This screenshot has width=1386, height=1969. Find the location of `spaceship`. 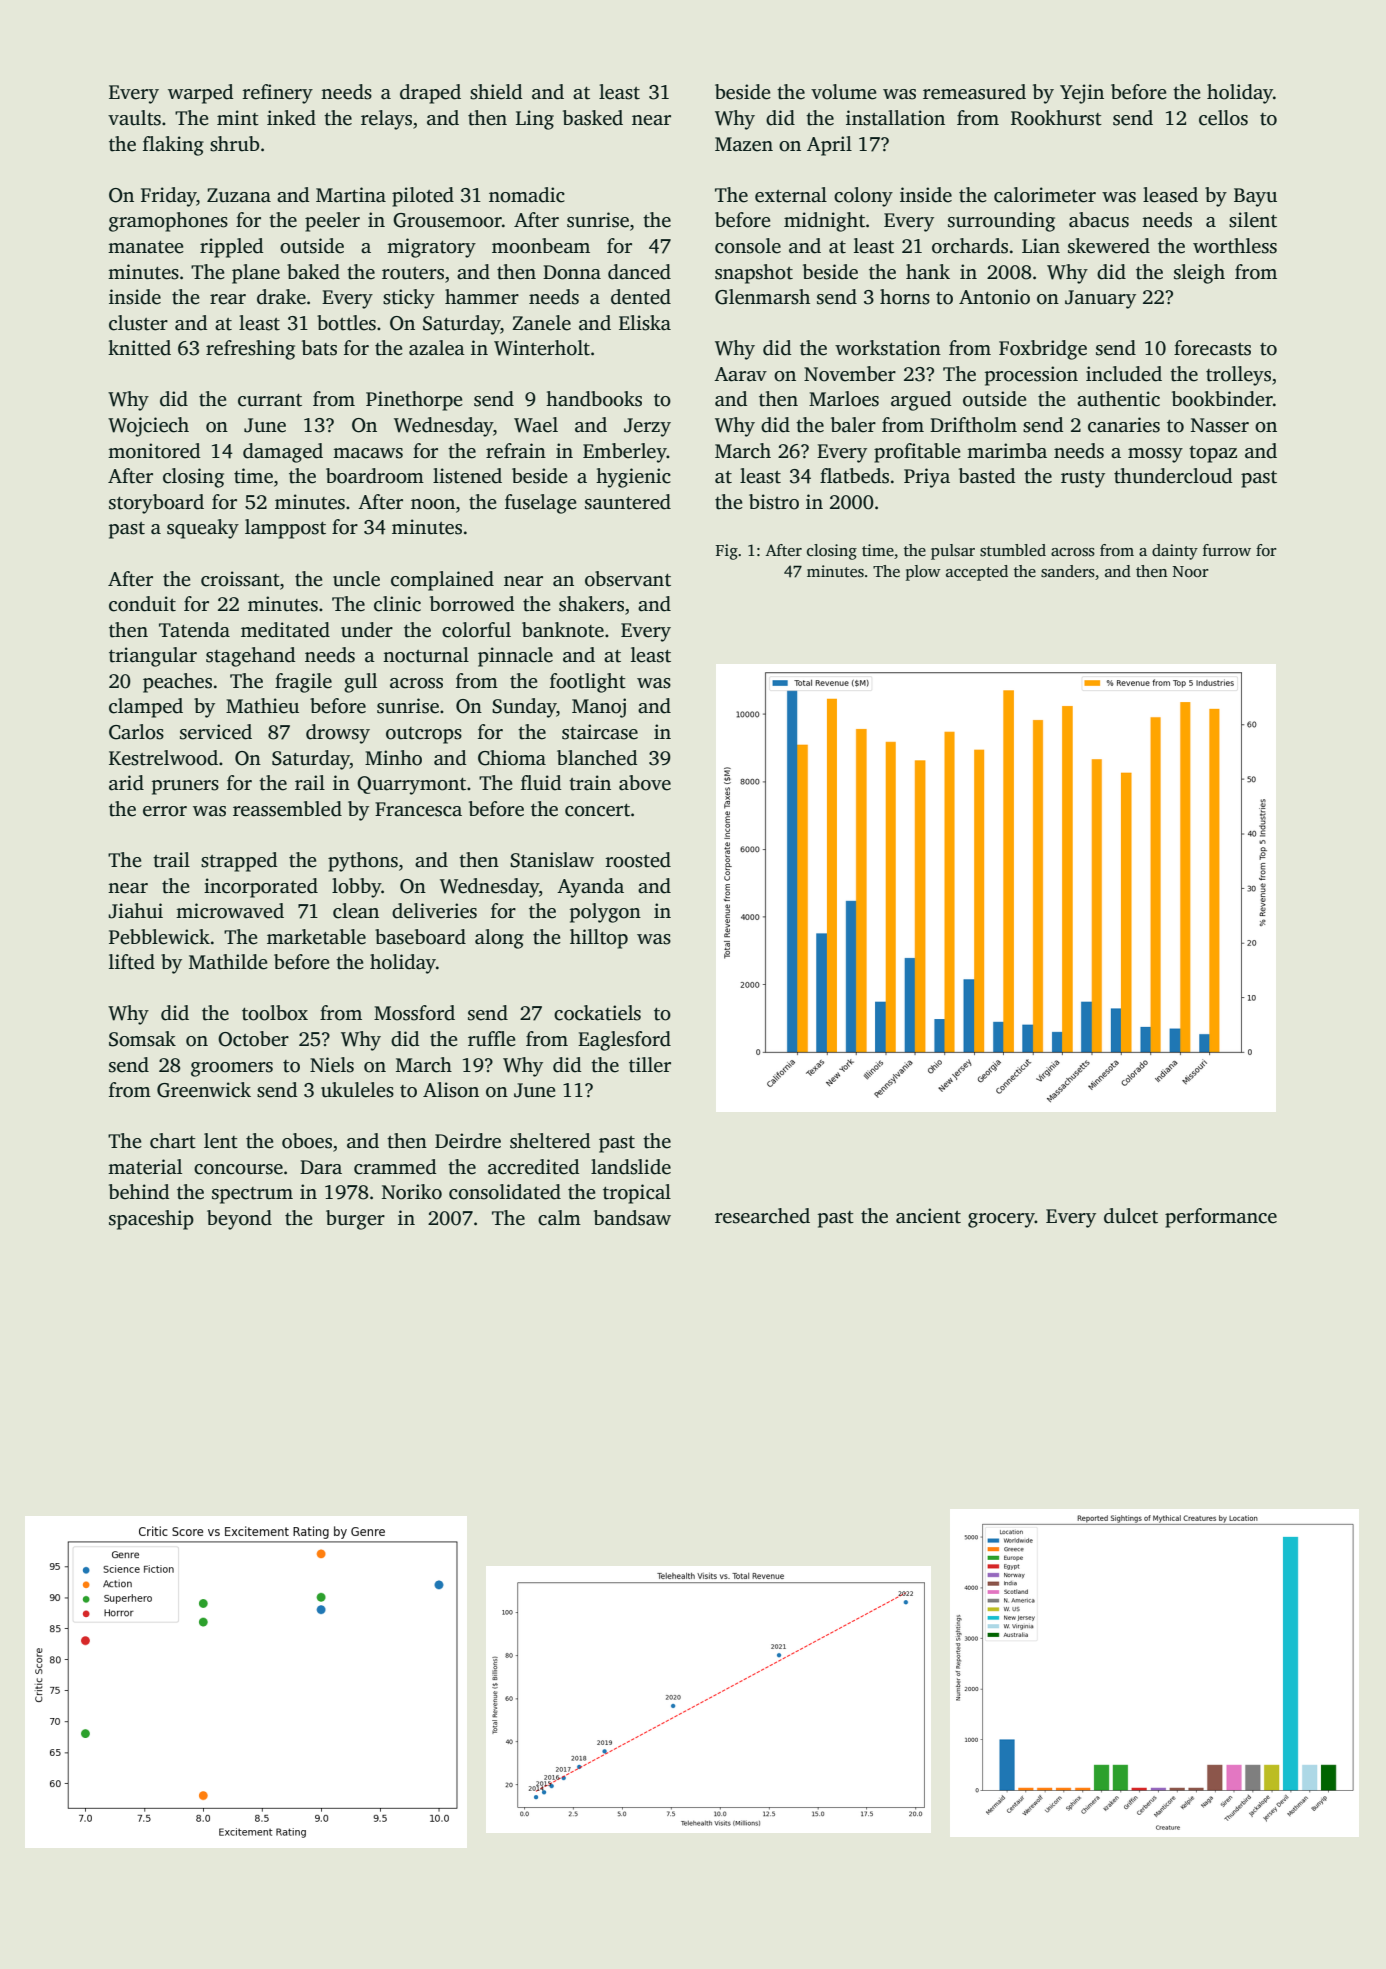

spaceship is located at coordinates (151, 1220).
